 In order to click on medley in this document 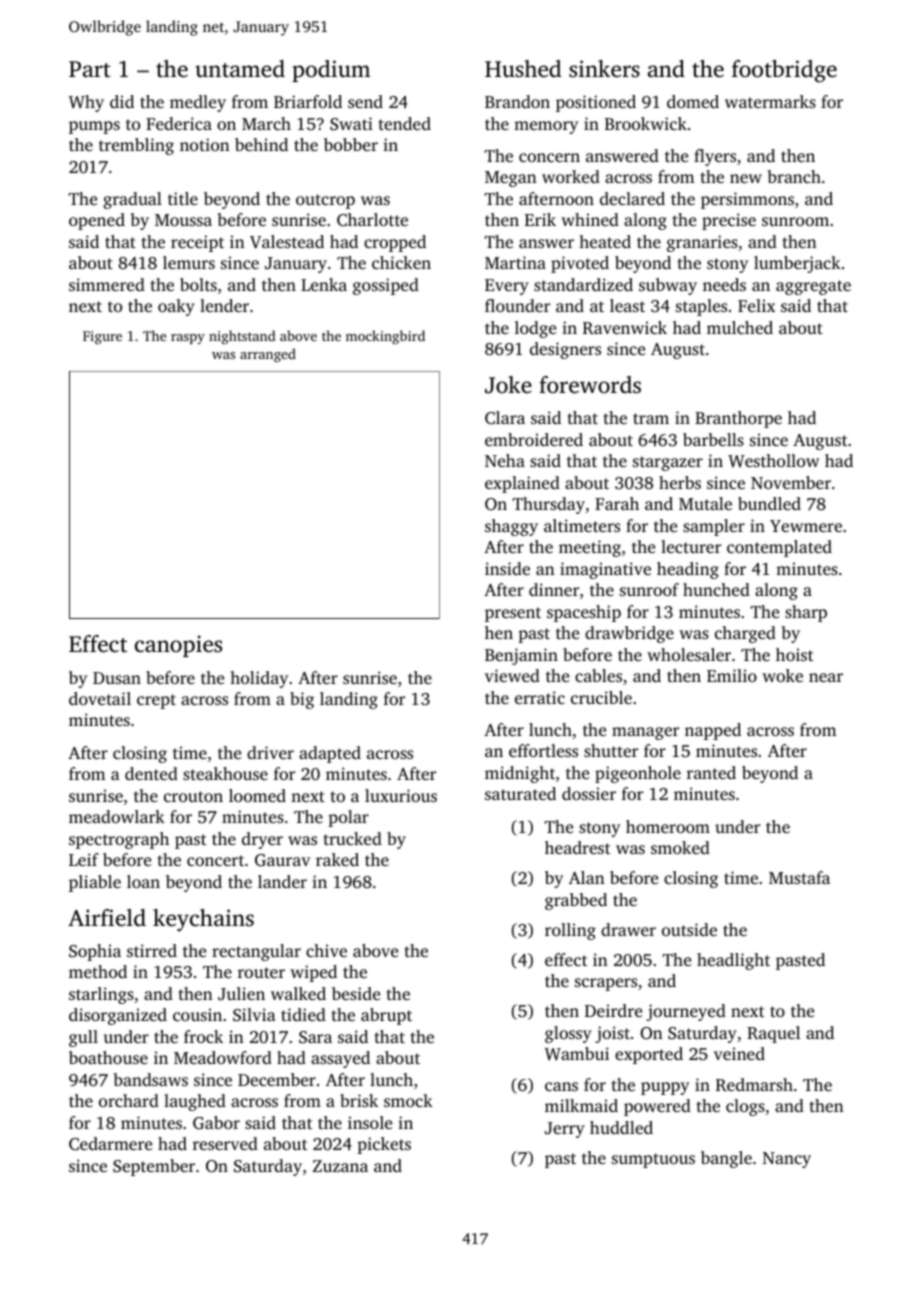, I will do `click(198, 103)`.
